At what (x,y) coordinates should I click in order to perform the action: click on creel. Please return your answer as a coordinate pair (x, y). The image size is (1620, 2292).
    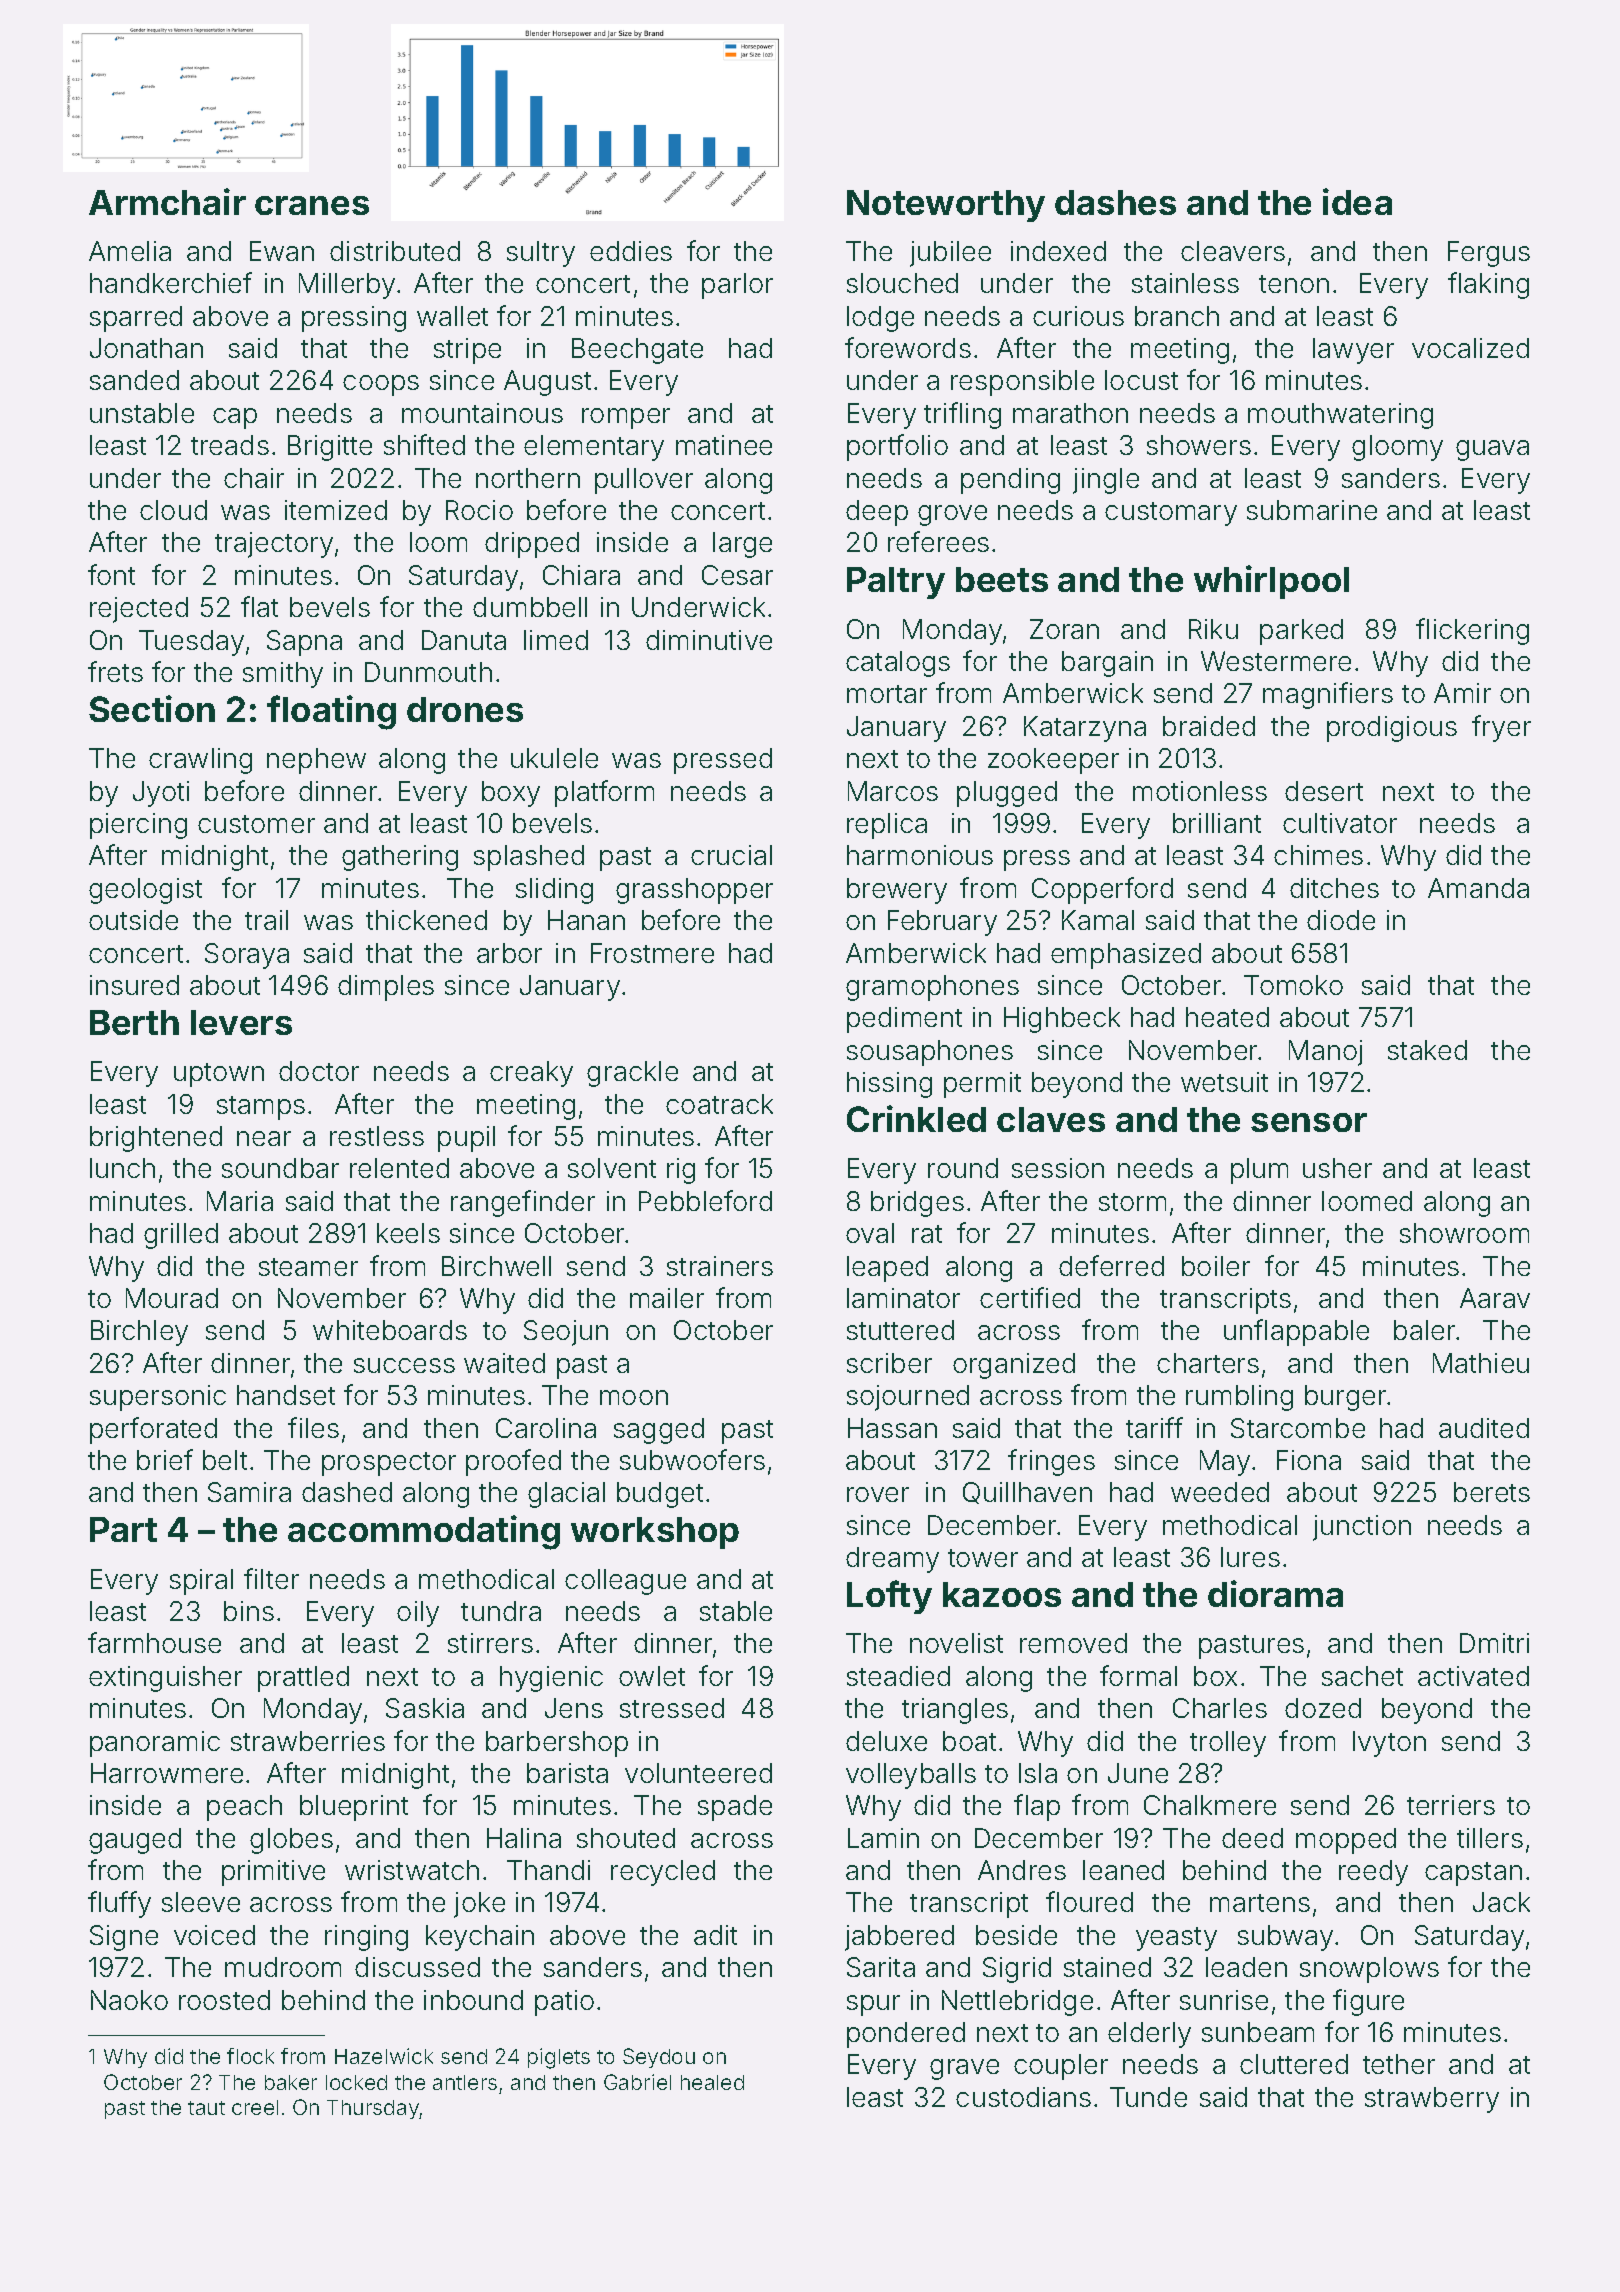
    Looking at the image, I should click on (255, 2107).
